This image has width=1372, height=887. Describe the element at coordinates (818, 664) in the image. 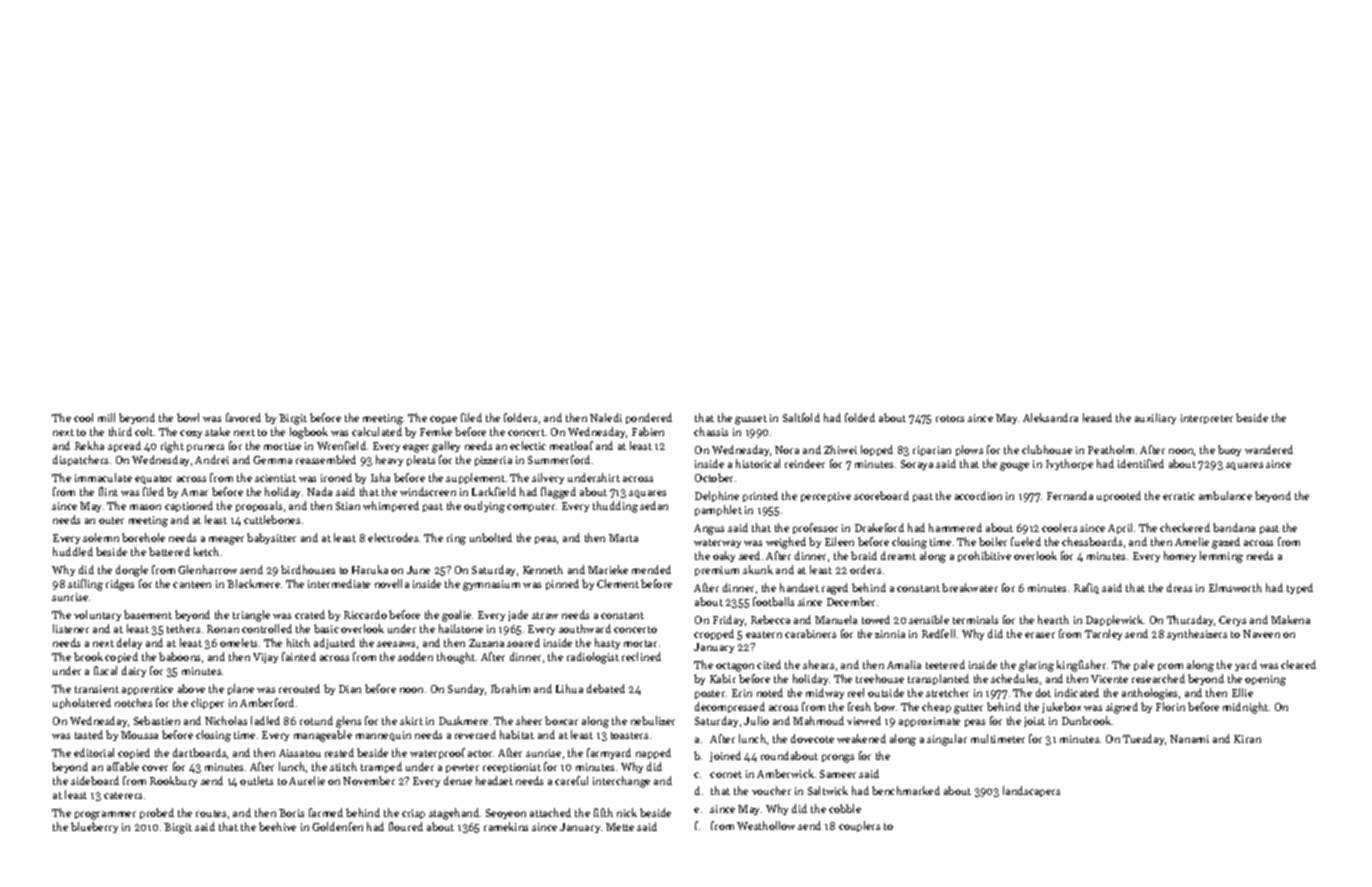

I see `shears` at that location.
